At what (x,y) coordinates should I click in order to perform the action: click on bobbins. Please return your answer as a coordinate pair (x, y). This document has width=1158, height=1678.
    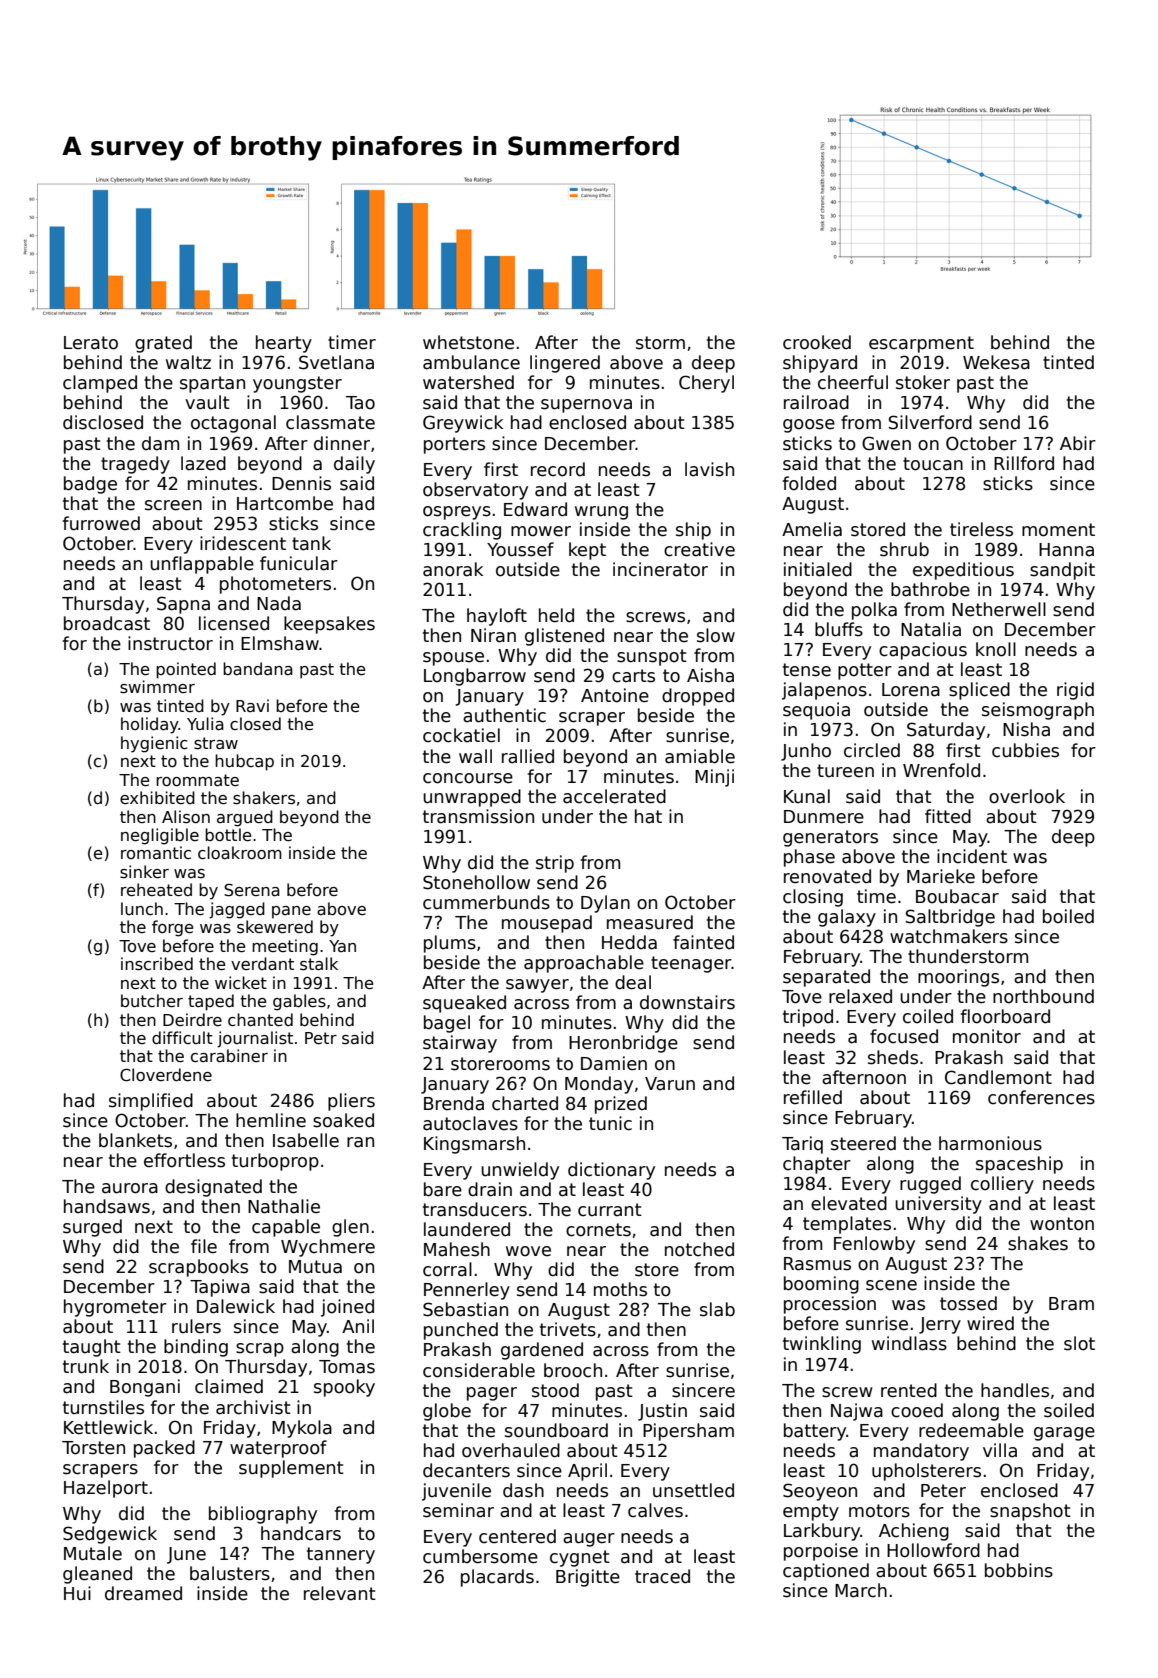
    Looking at the image, I should click on (1019, 1570).
